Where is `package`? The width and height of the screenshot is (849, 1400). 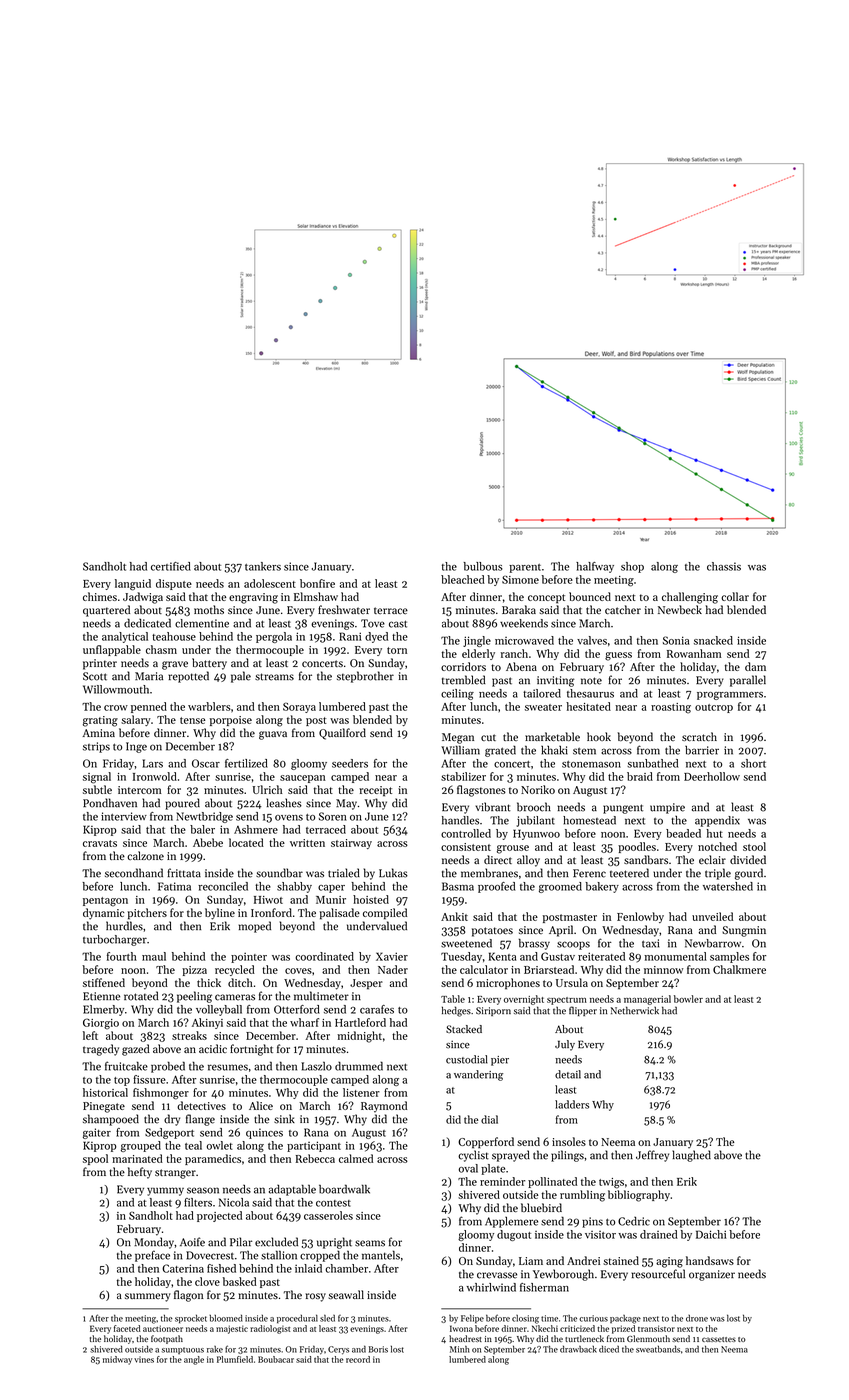
package is located at coordinates (625, 1319).
